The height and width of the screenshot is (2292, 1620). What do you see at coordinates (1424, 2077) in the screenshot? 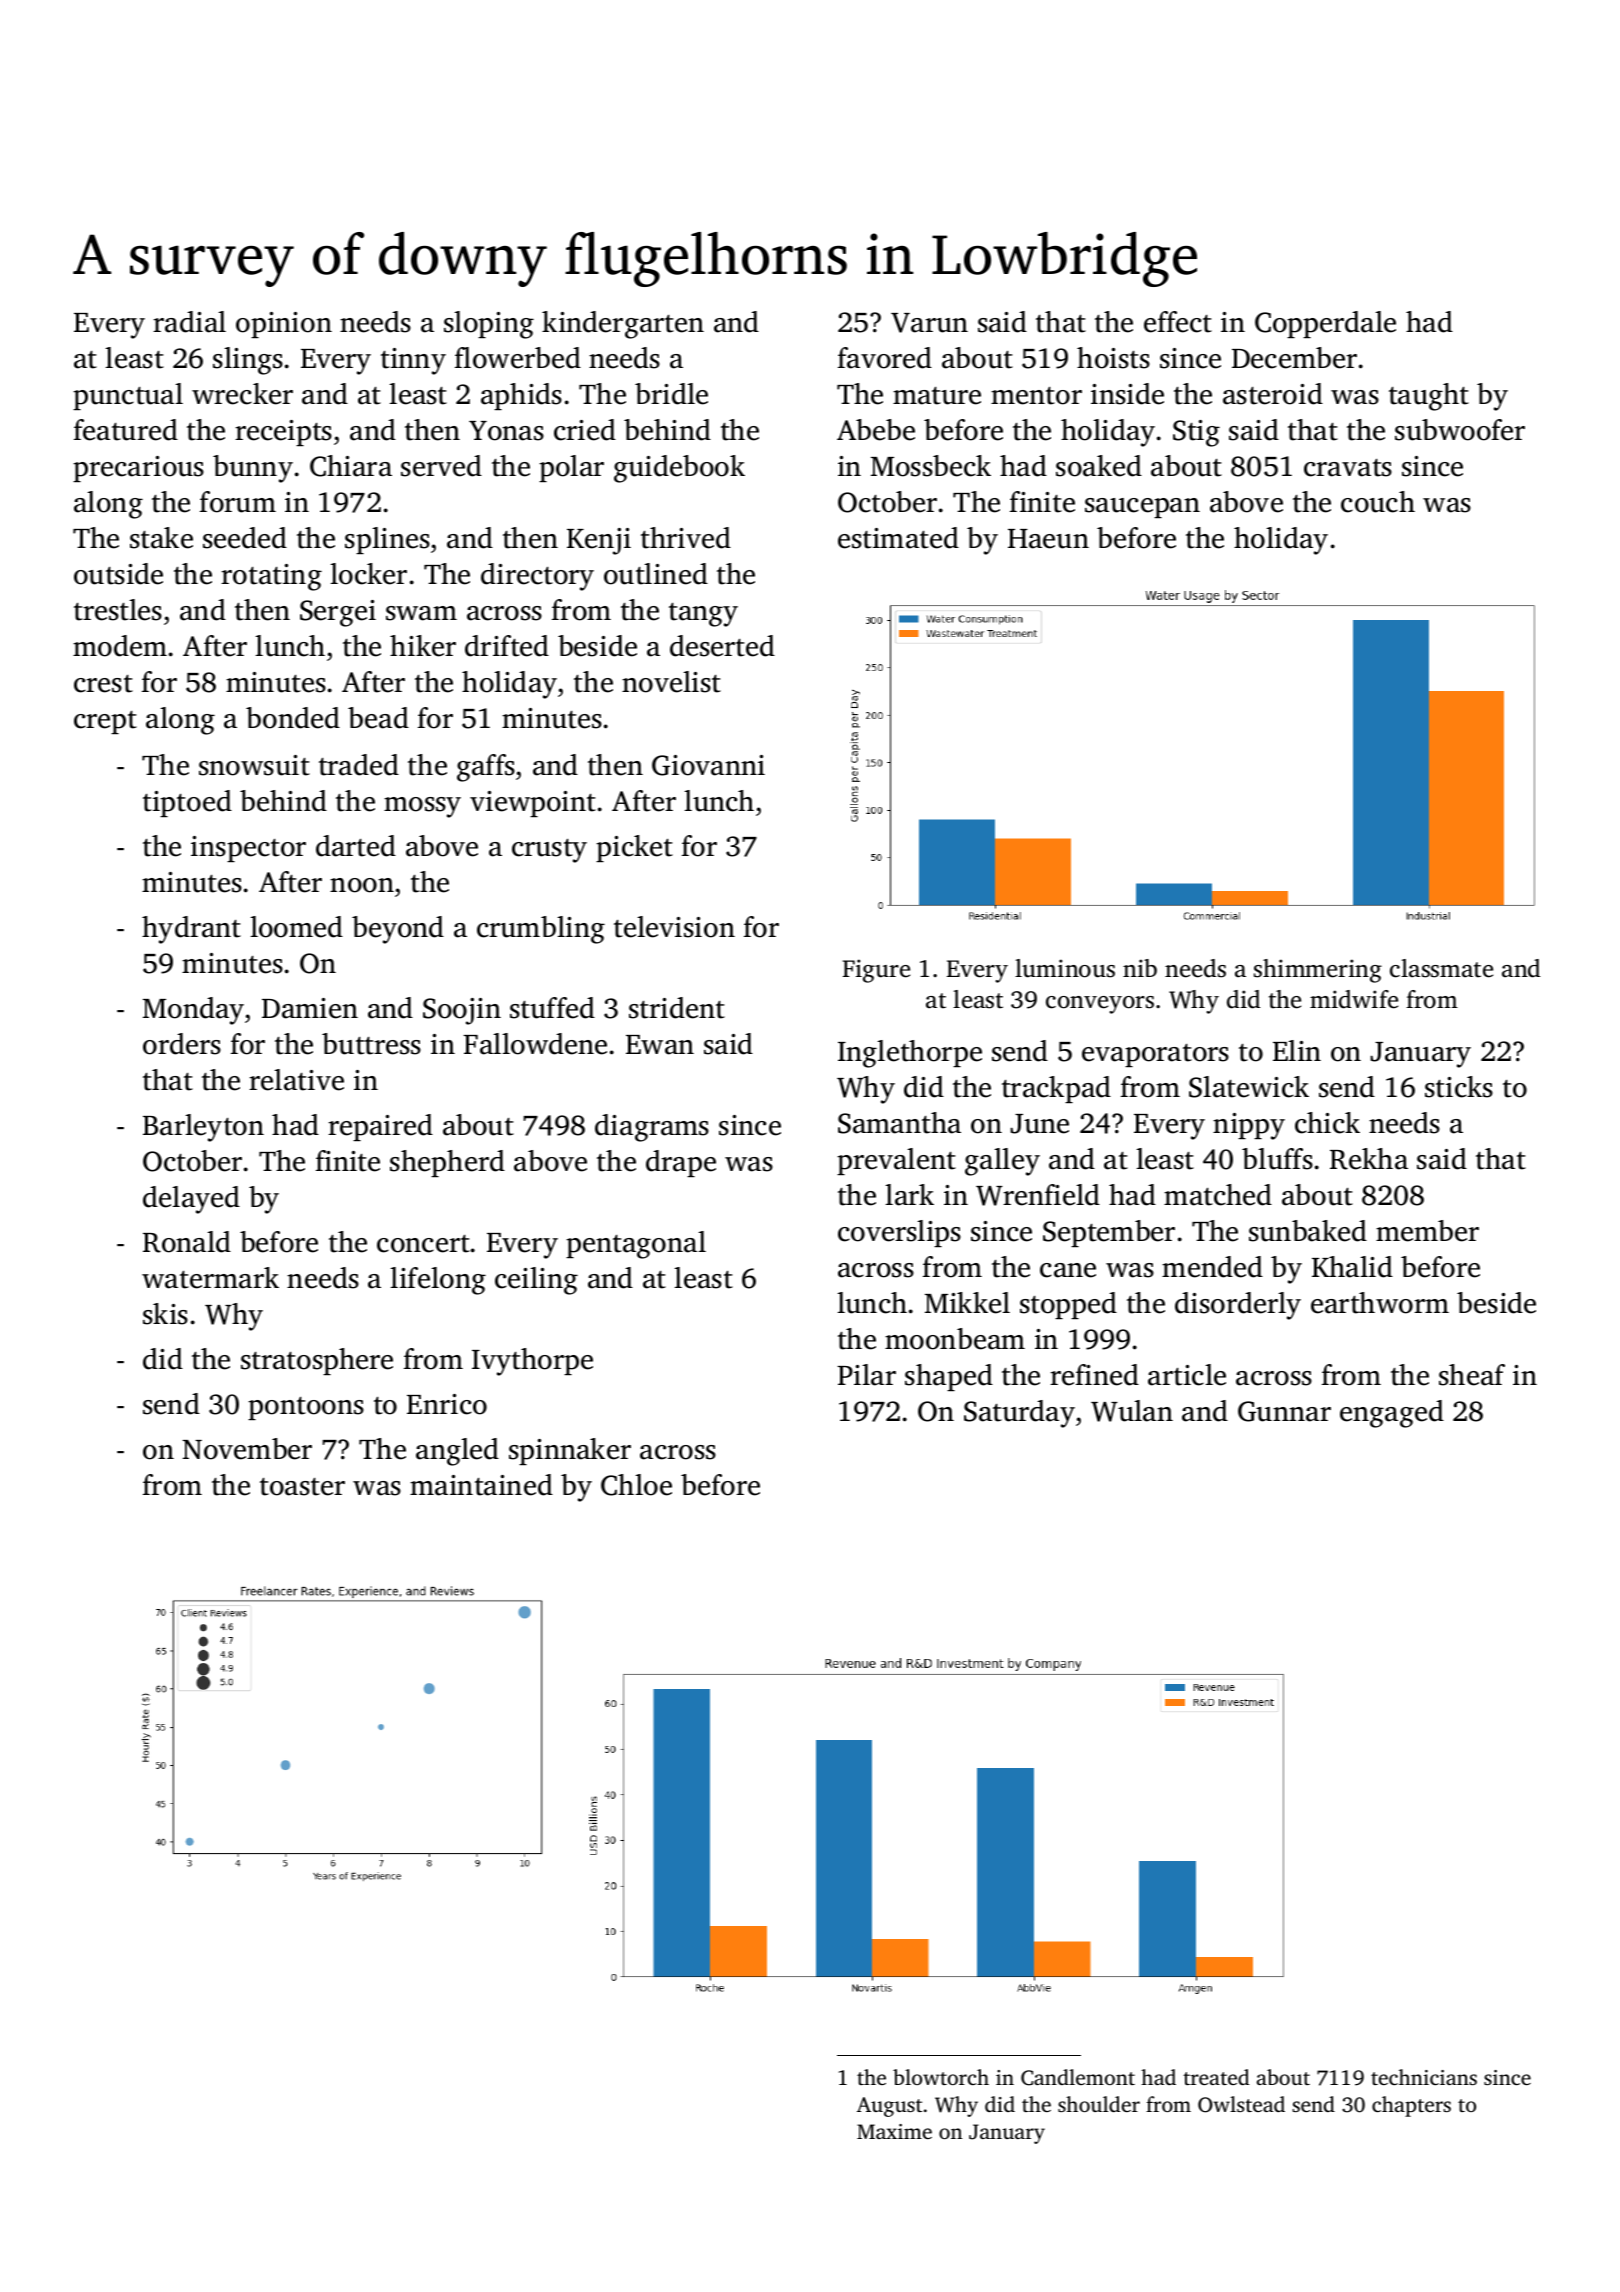
I see `technicians` at bounding box center [1424, 2077].
